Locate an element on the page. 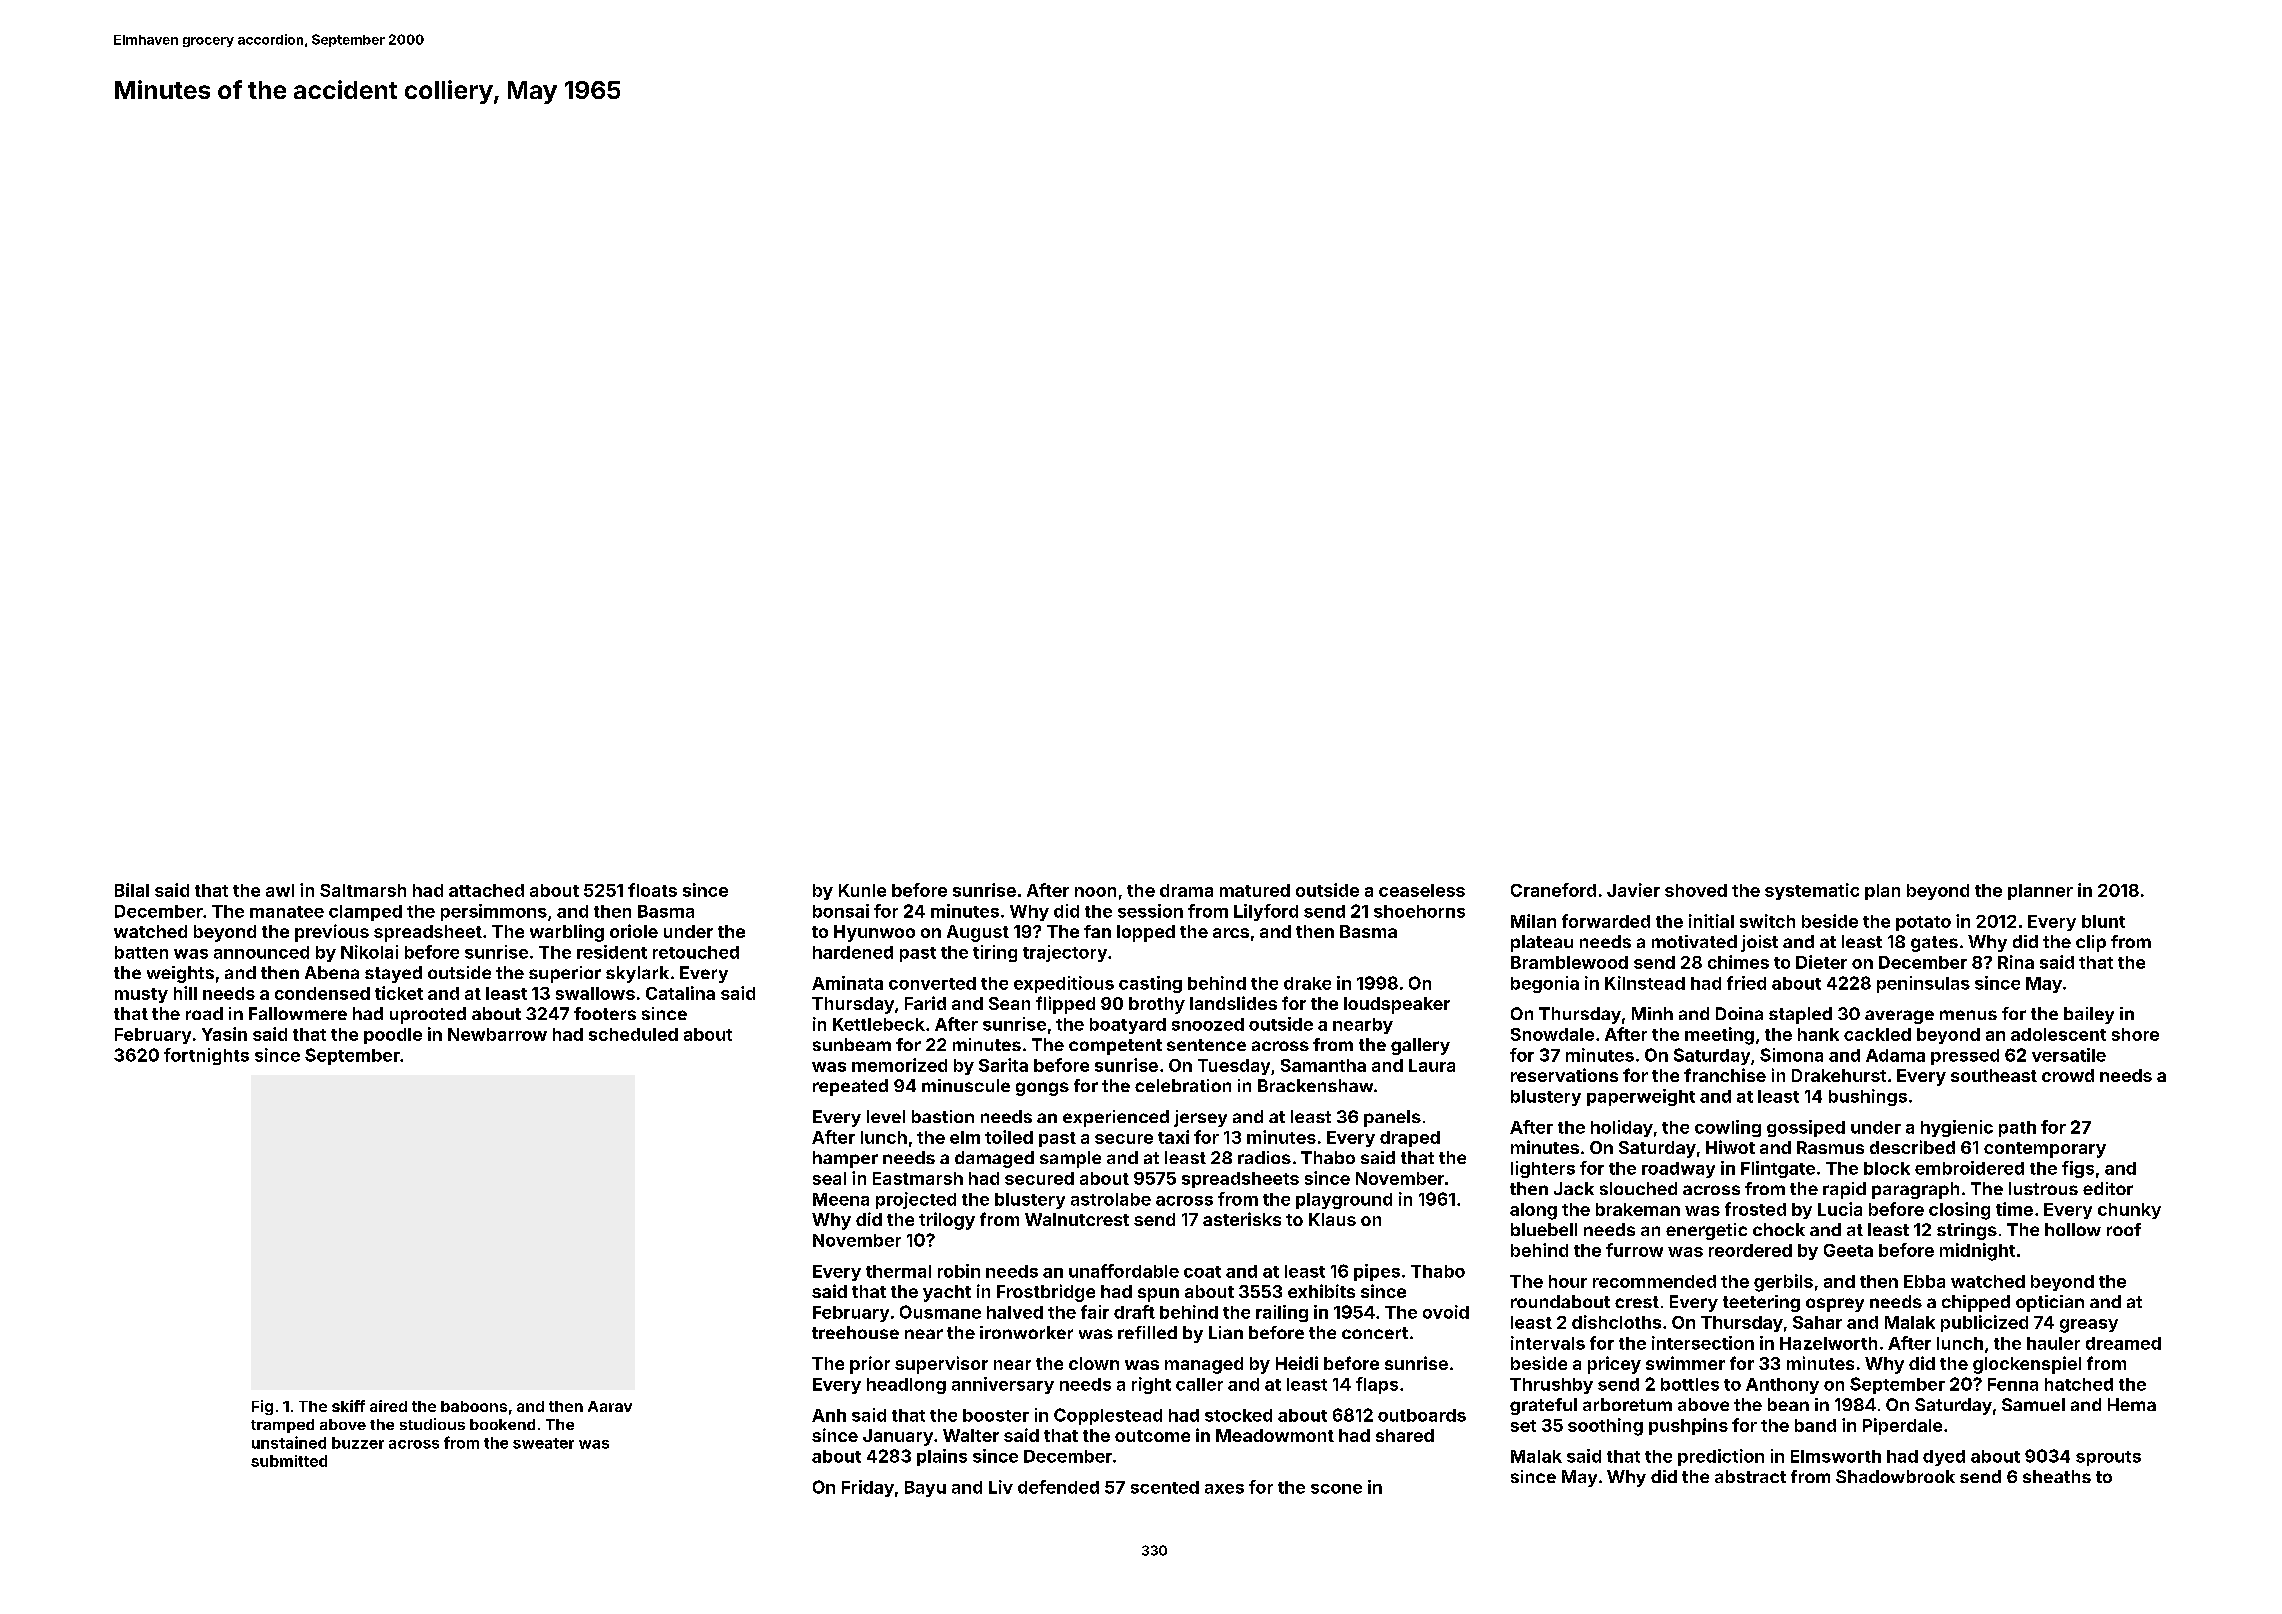  potato is located at coordinates (1923, 923).
